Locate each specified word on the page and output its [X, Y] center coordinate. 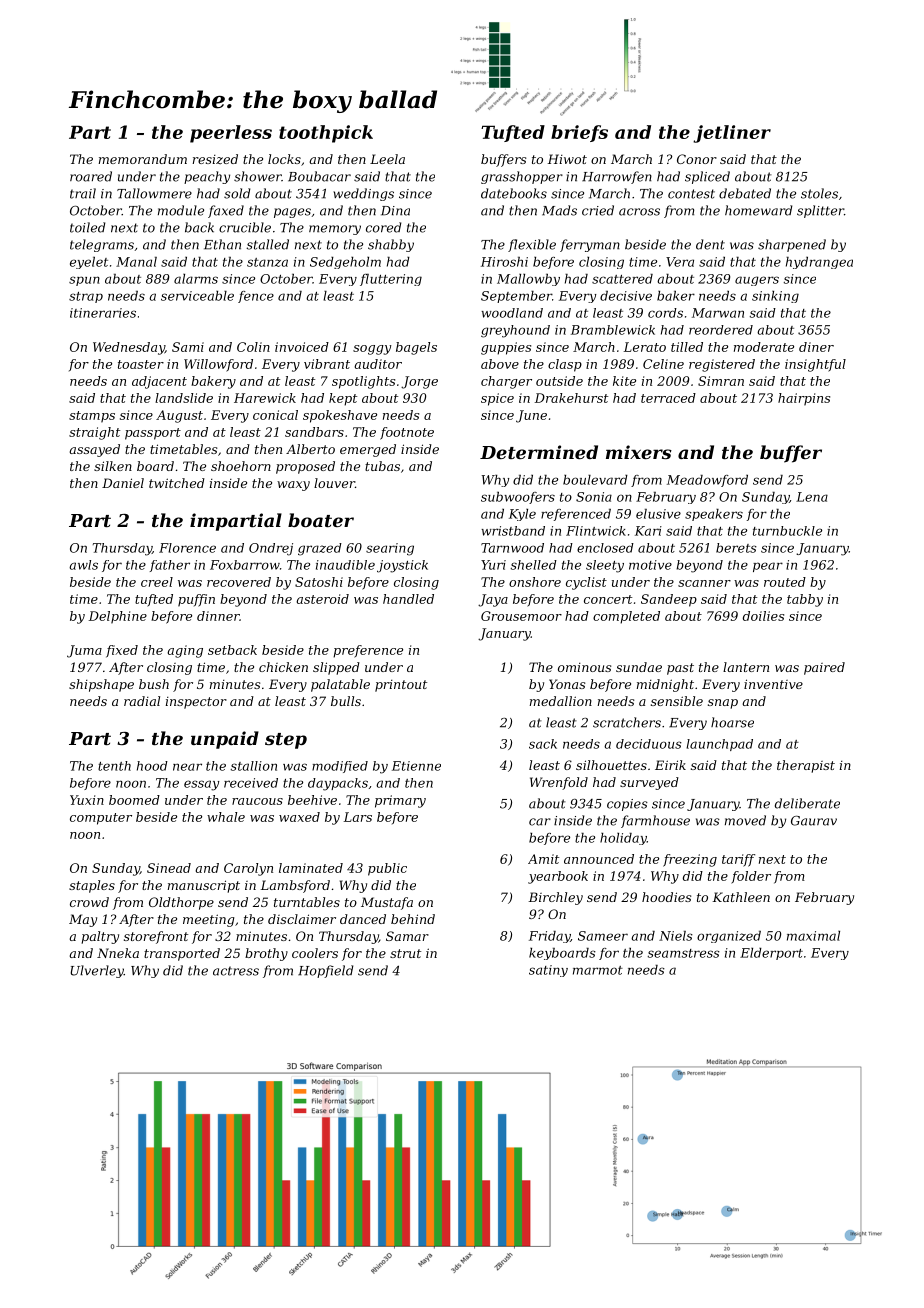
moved [745, 820]
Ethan [222, 244]
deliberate [807, 803]
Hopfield [325, 971]
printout [401, 686]
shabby [391, 245]
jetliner [732, 134]
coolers [315, 953]
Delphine [117, 617]
